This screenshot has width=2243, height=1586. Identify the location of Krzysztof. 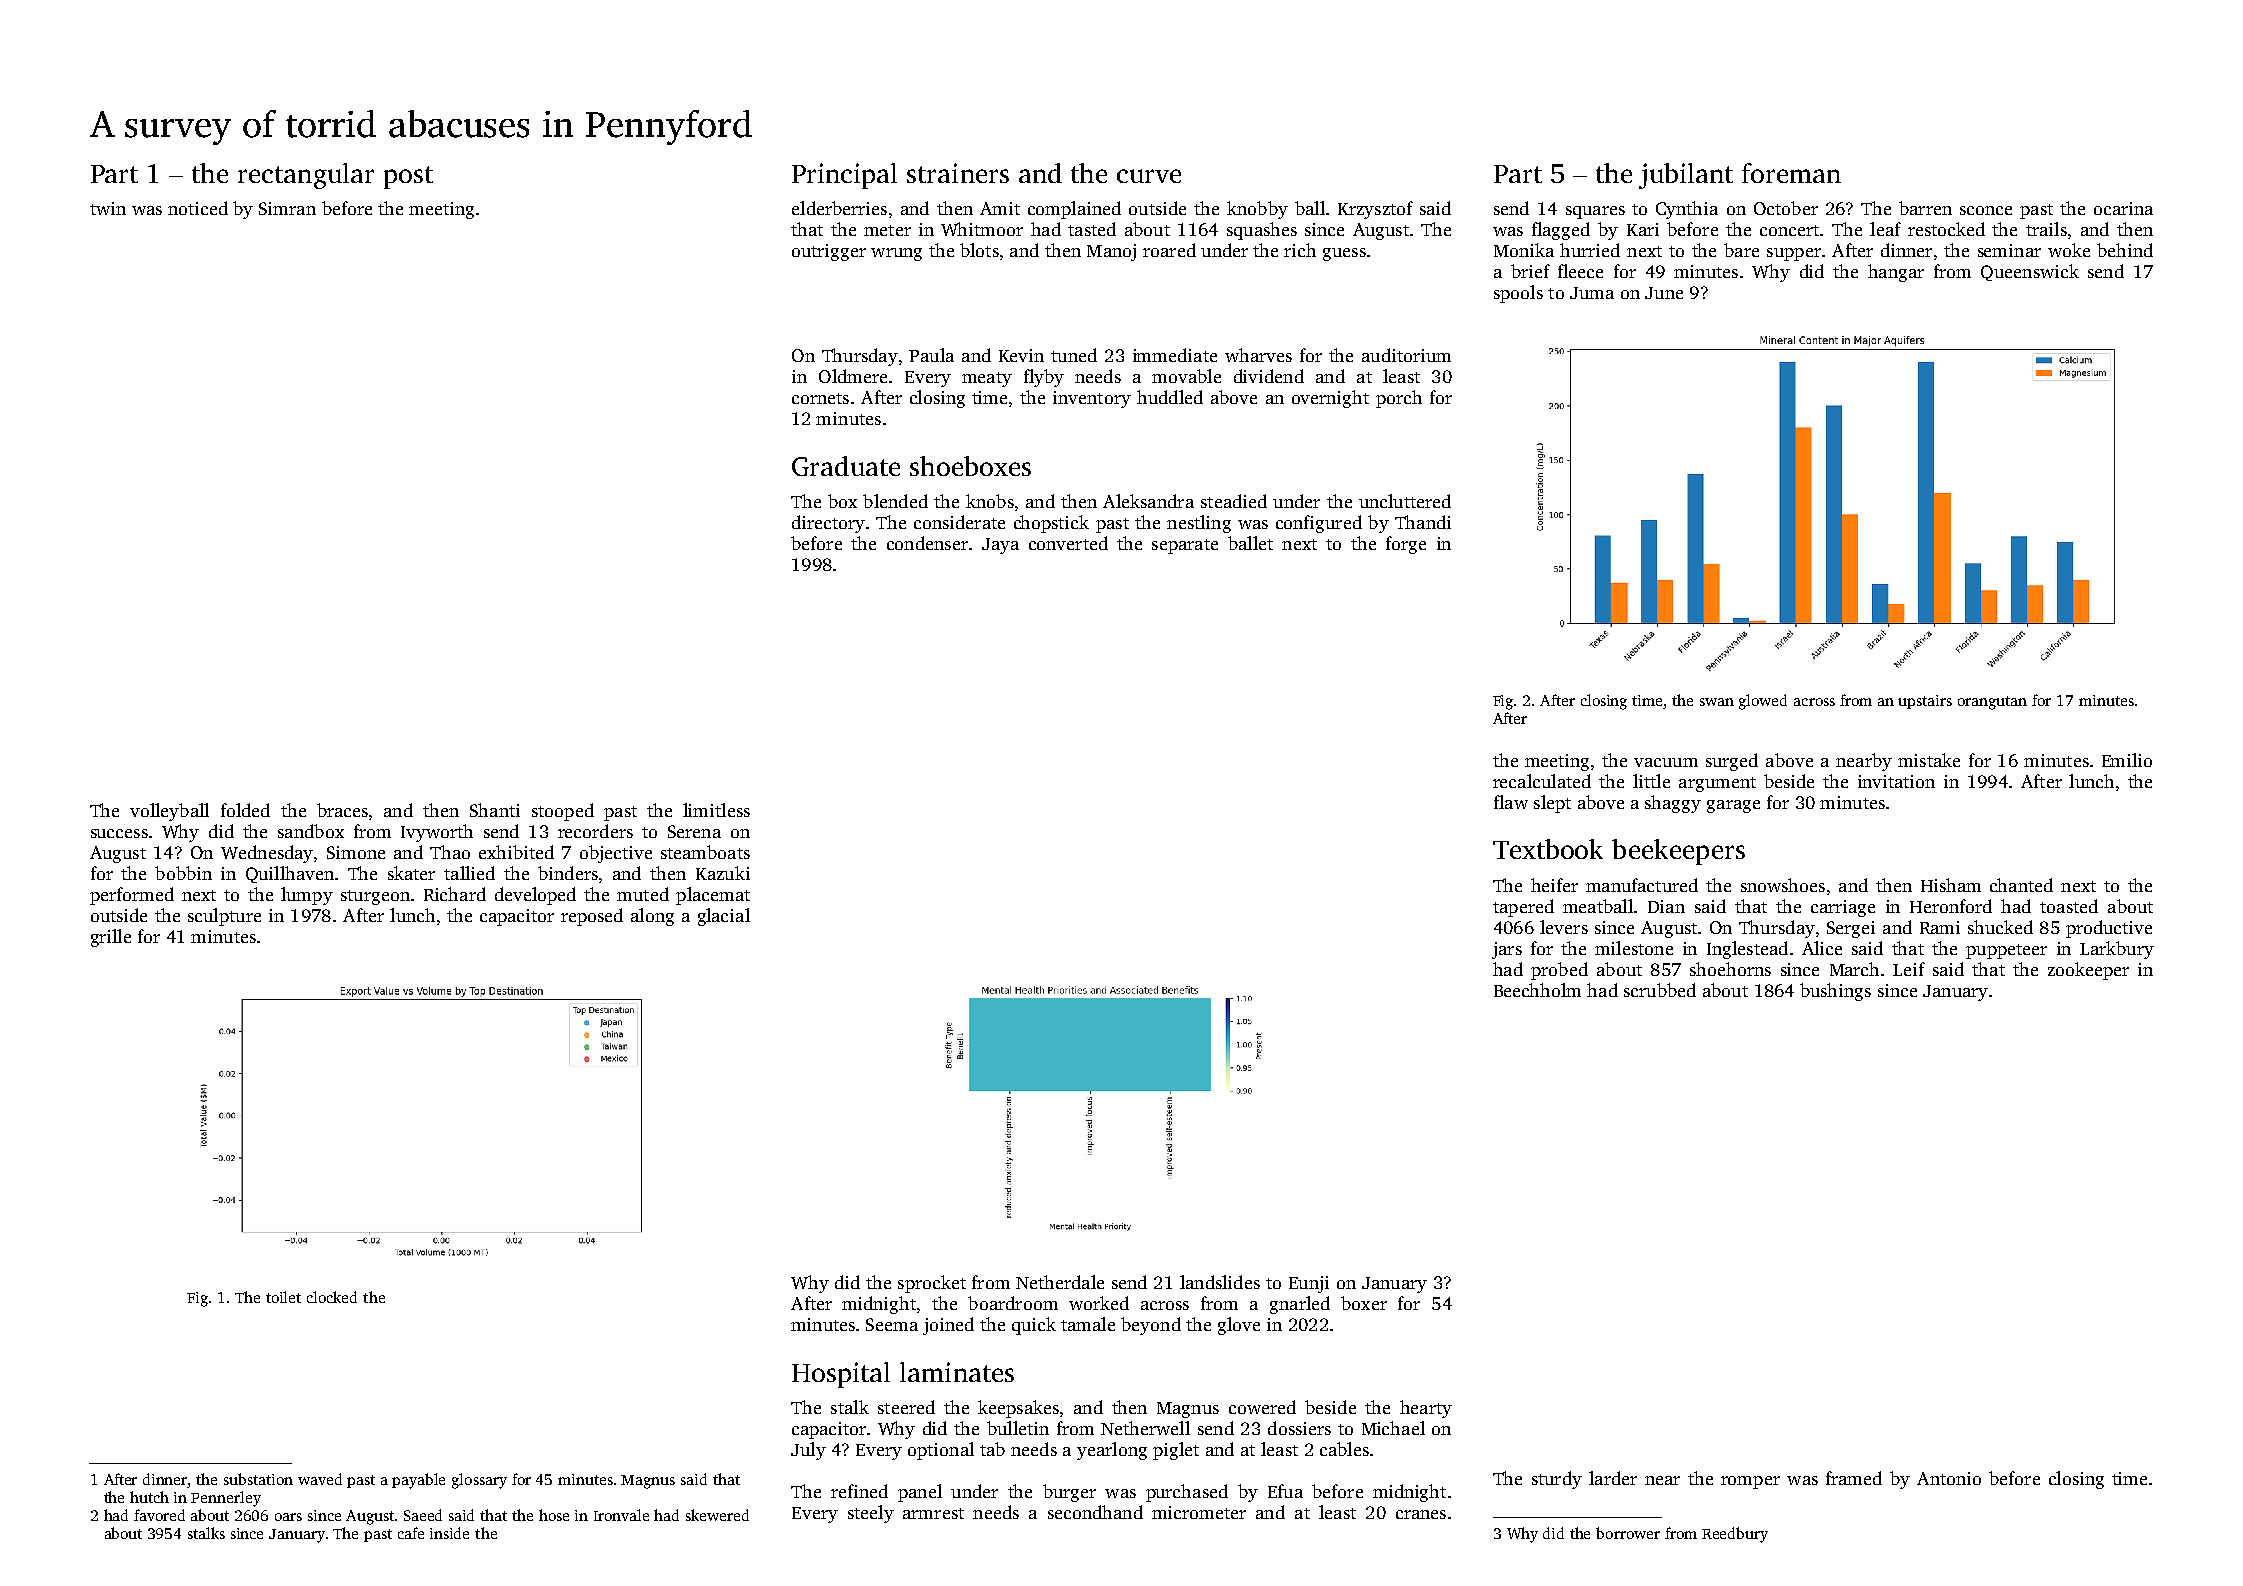
(1375, 210).
